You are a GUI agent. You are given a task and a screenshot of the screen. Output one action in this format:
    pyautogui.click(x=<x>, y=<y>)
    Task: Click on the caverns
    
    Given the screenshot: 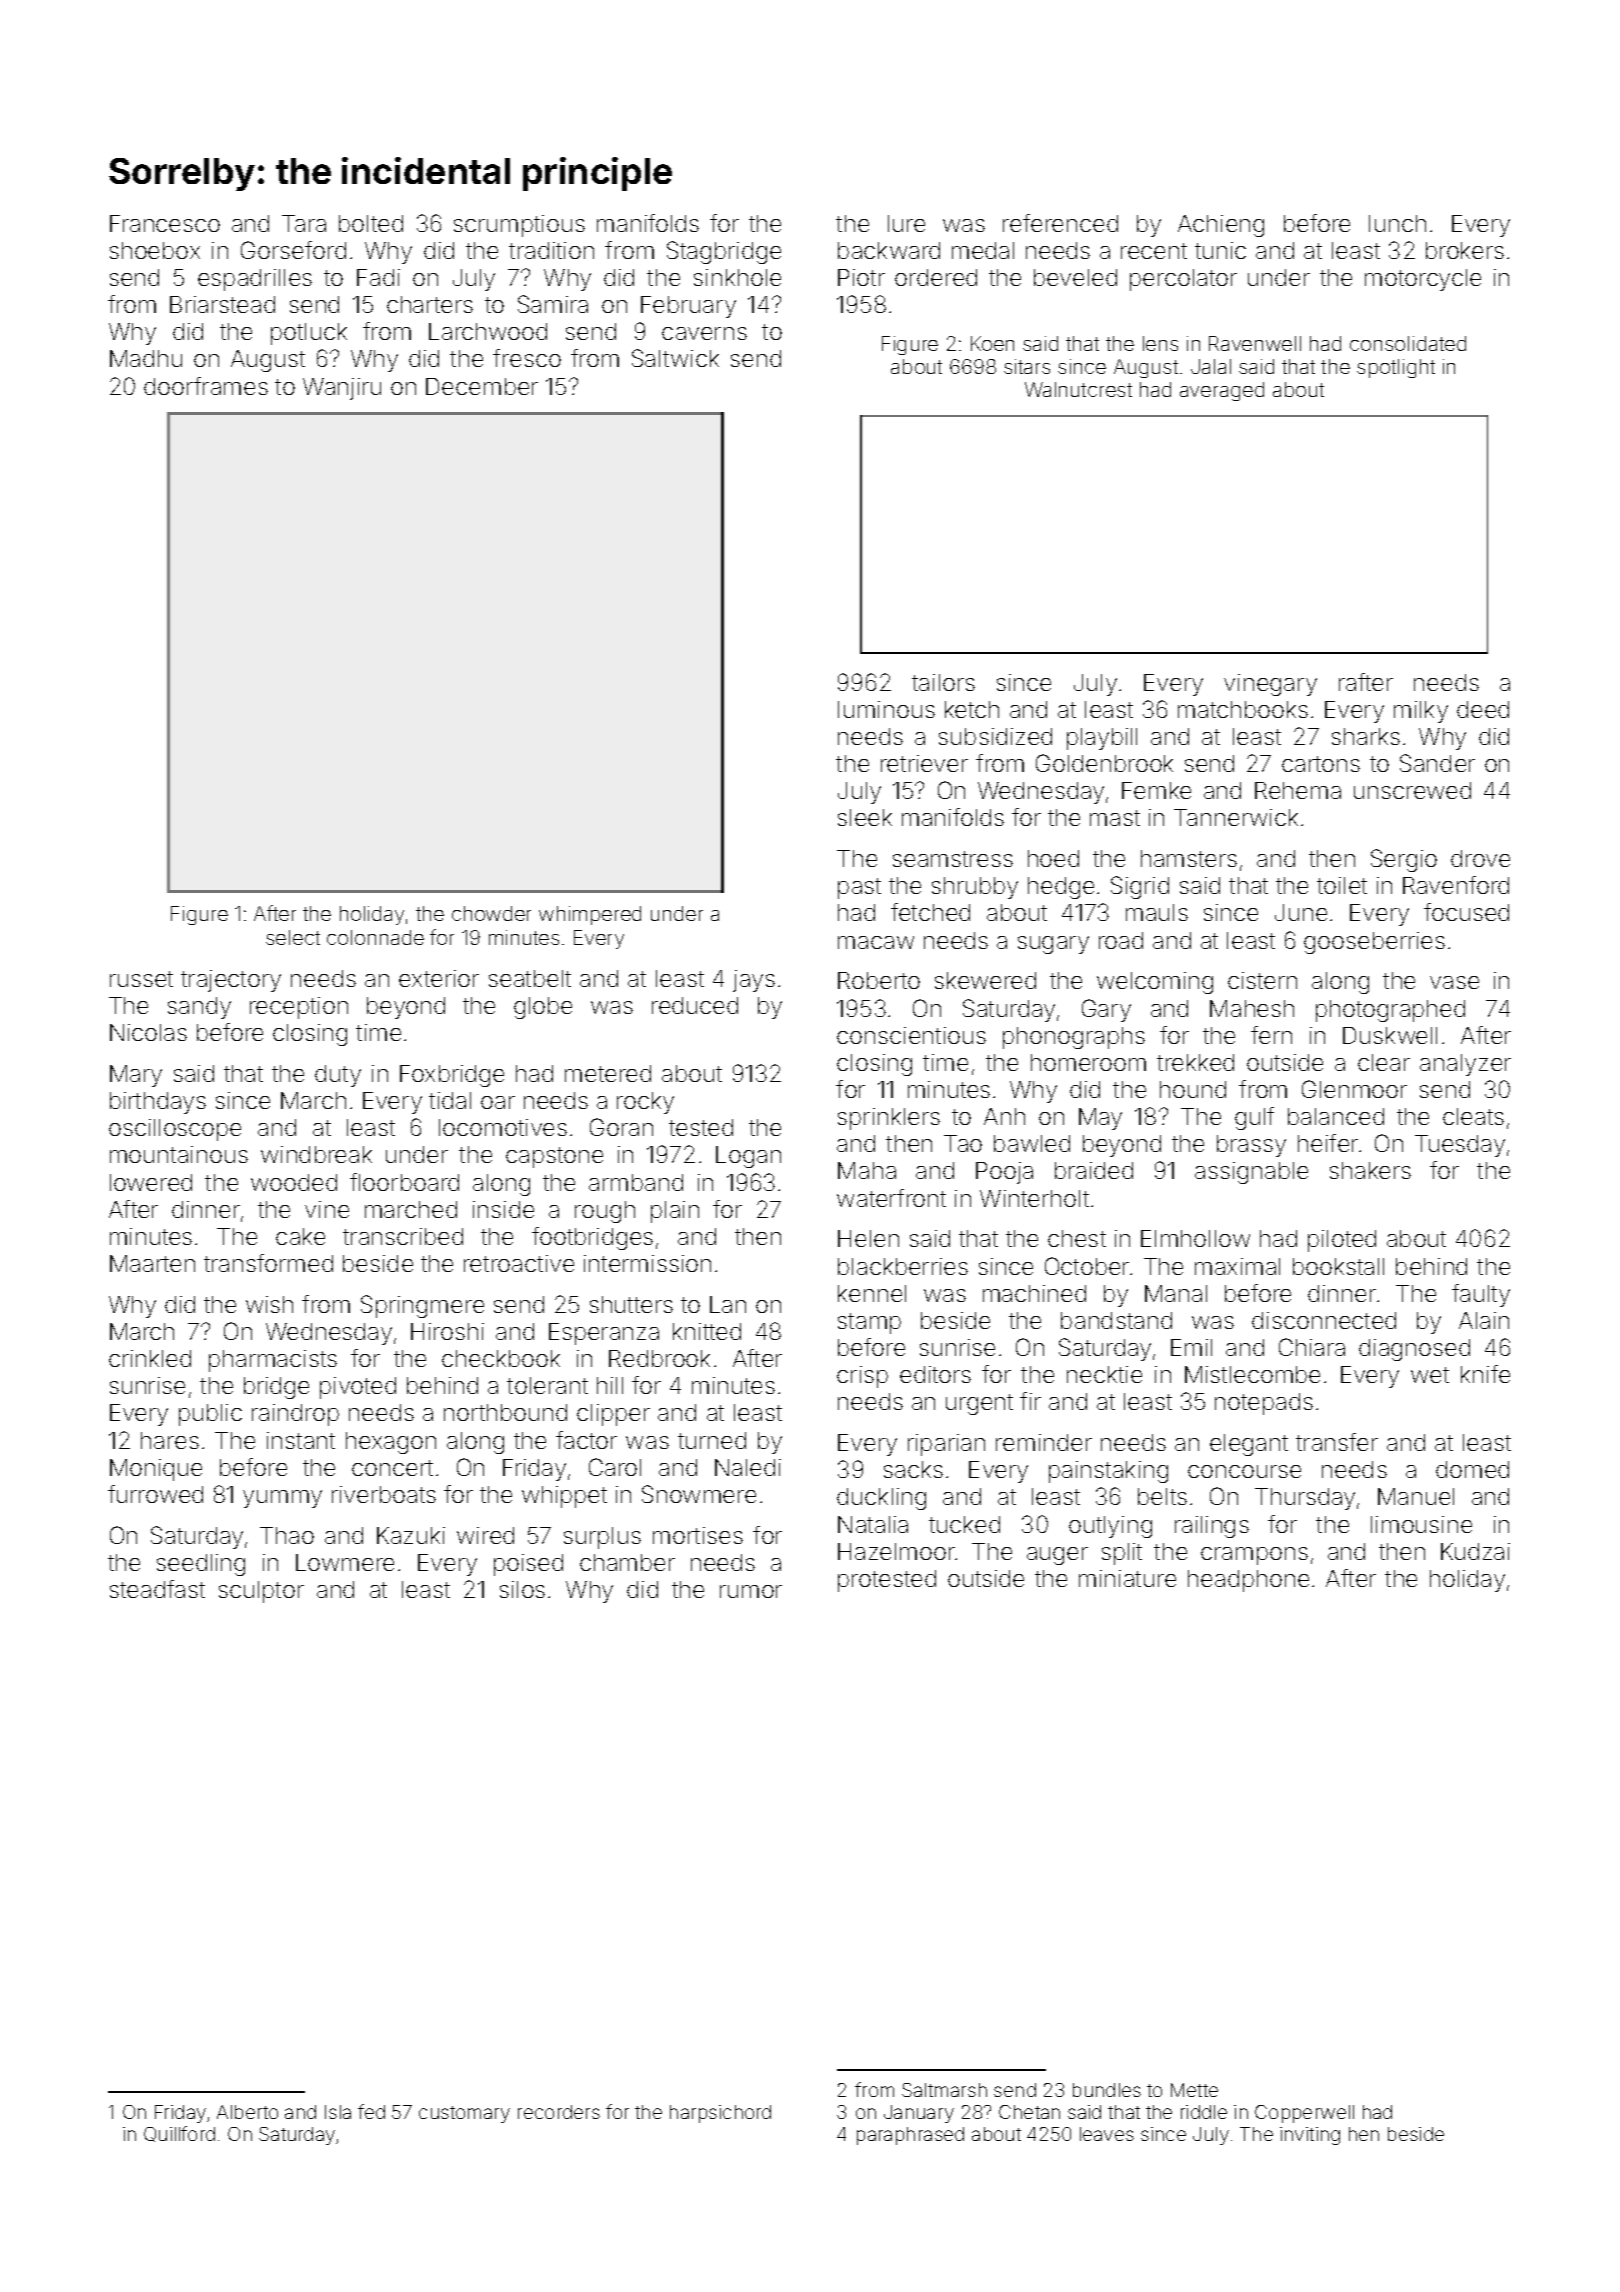 What is the action you would take?
    pyautogui.click(x=704, y=333)
